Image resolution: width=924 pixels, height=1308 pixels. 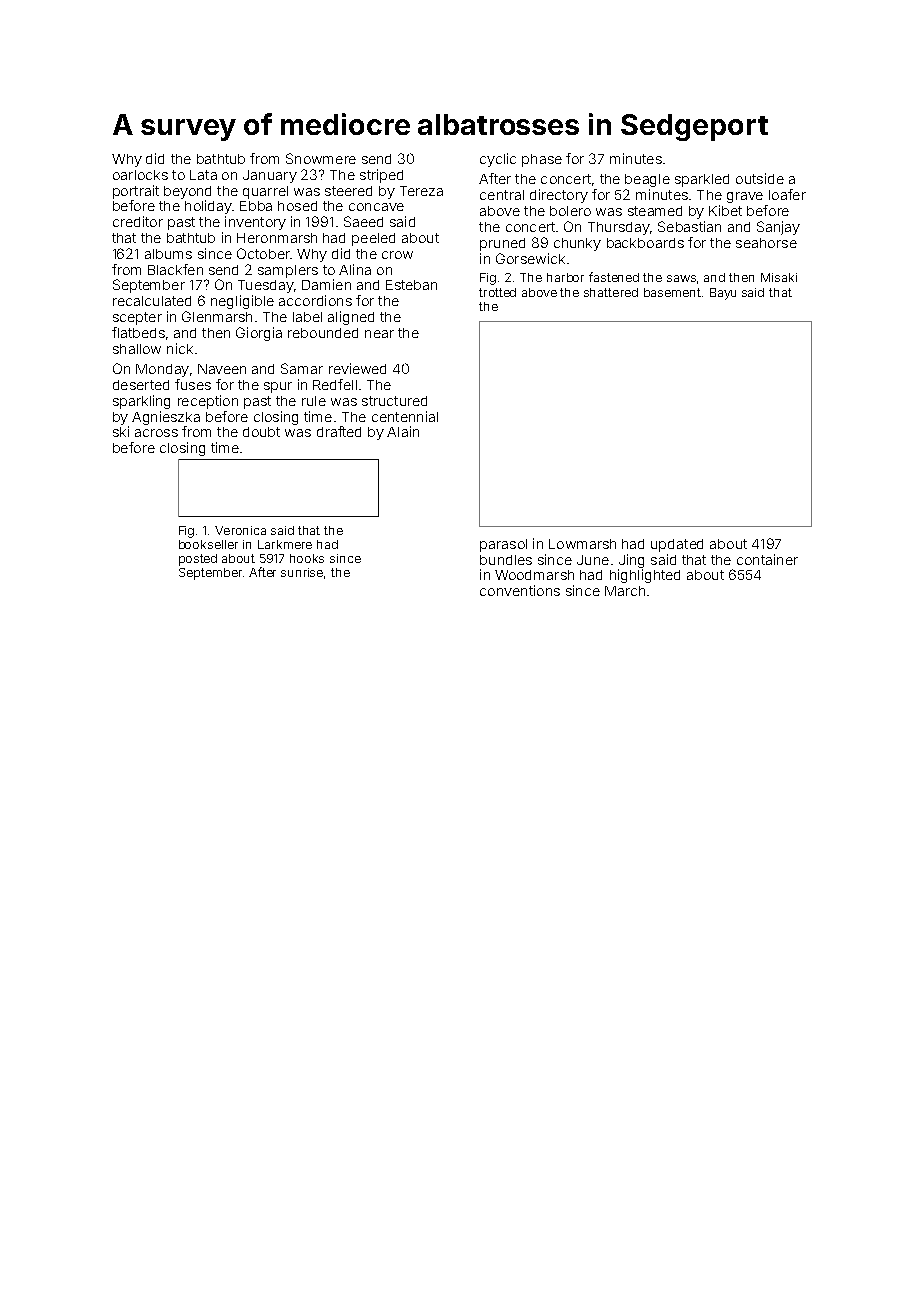 What do you see at coordinates (520, 590) in the image?
I see `conventions` at bounding box center [520, 590].
